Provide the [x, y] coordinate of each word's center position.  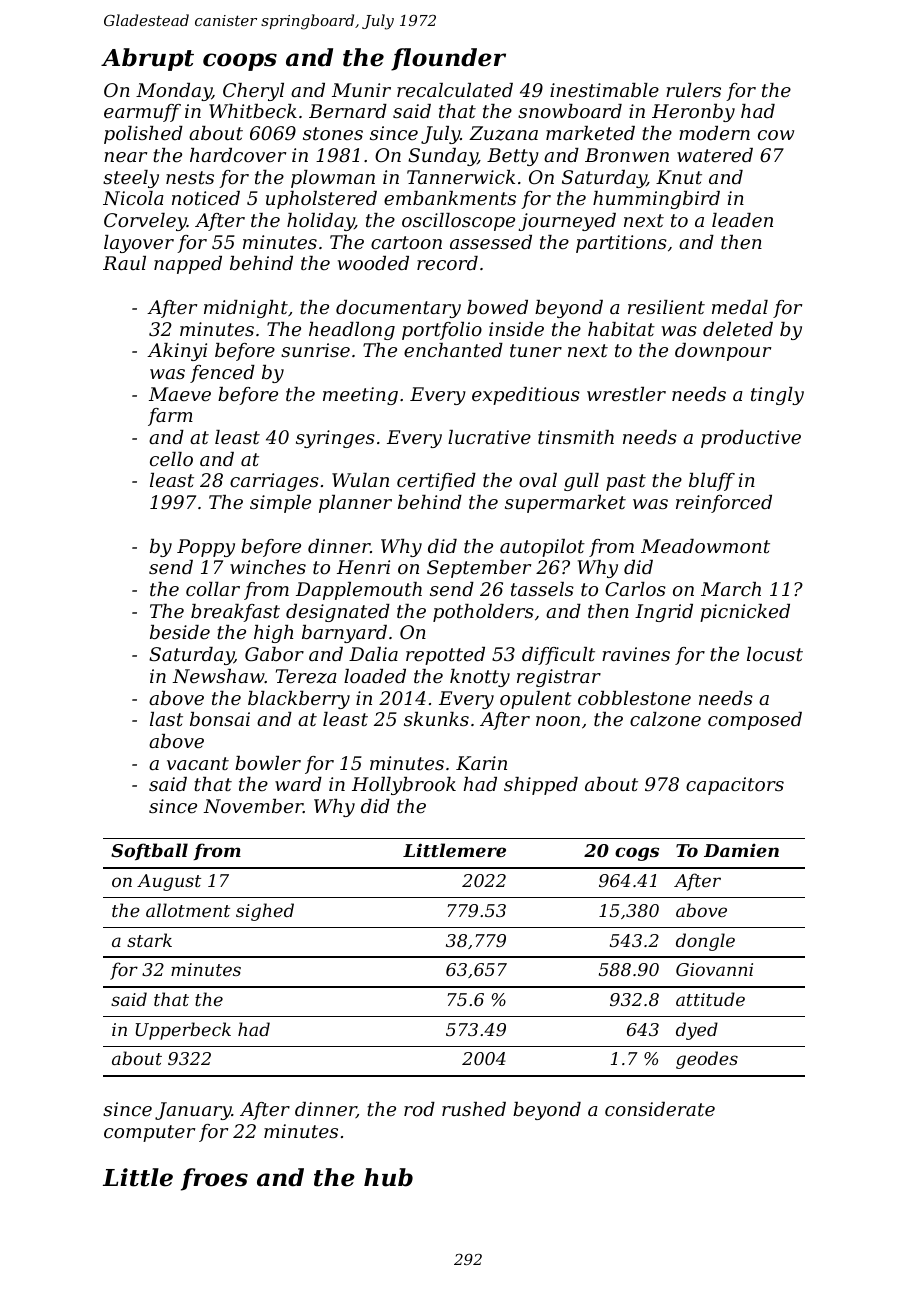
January [193, 1111]
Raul [124, 263]
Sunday [443, 157]
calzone [665, 719]
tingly [777, 396]
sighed [265, 912]
